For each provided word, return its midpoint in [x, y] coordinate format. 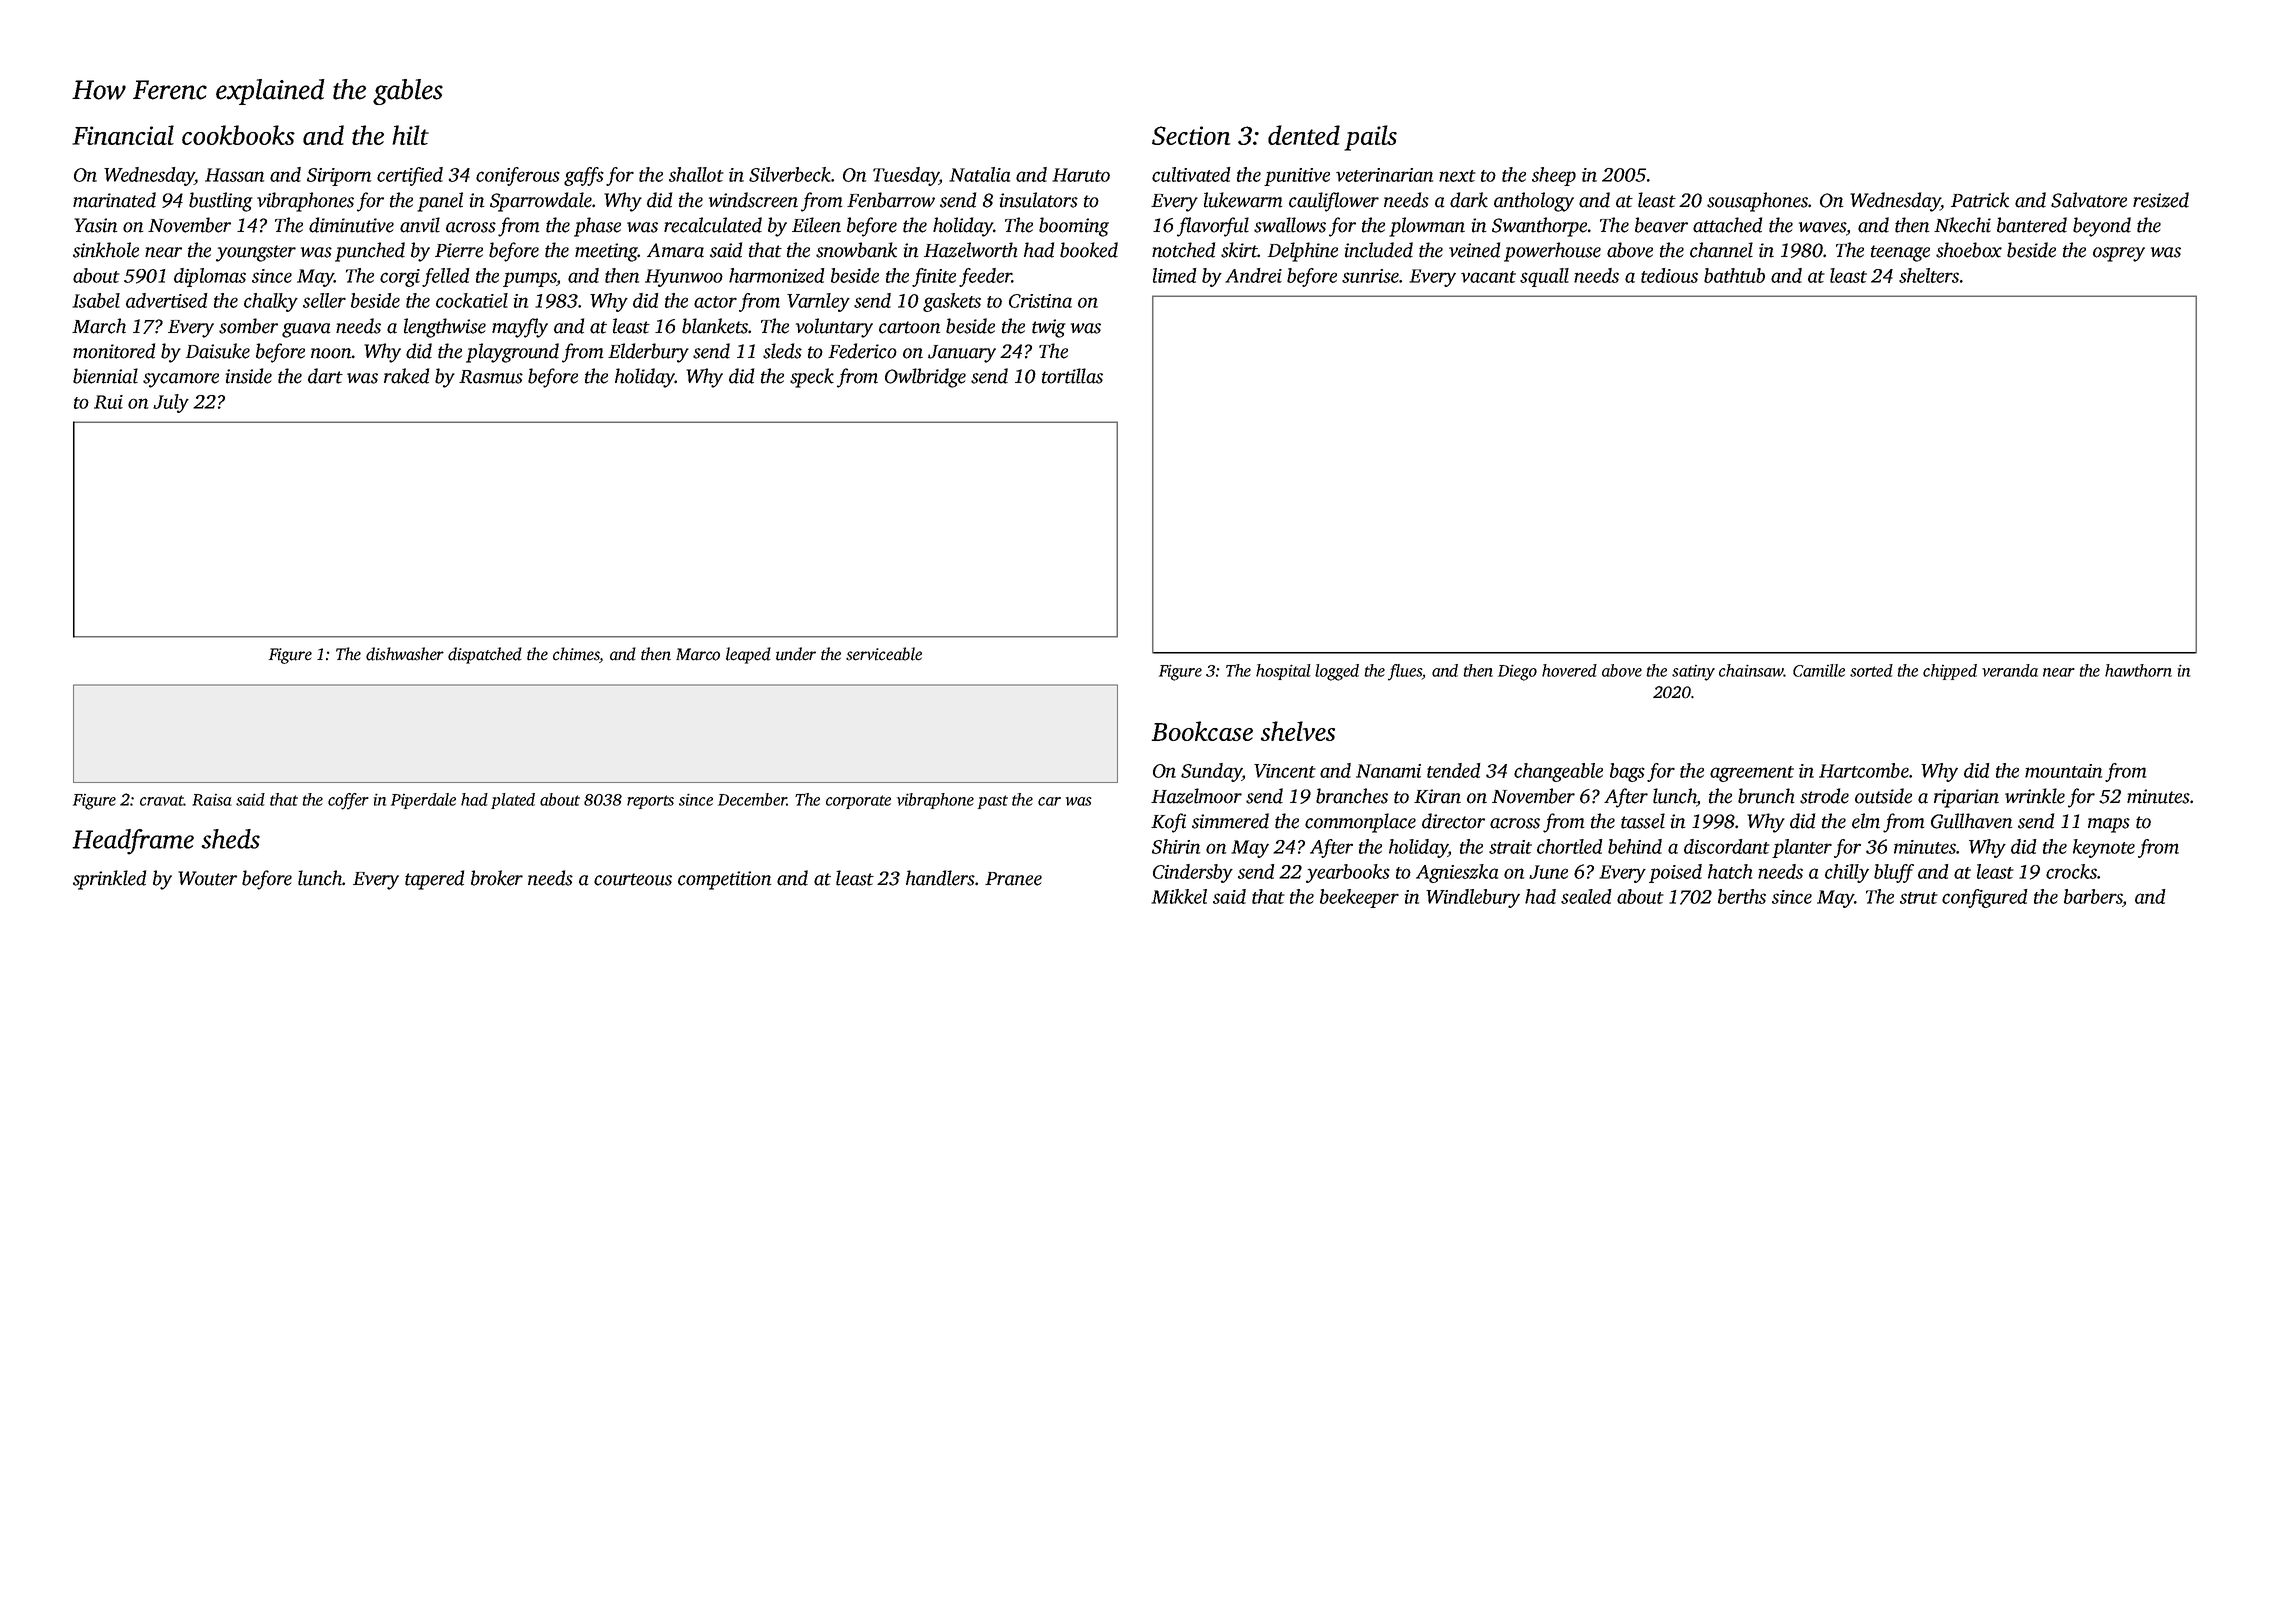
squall [1544, 277]
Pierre [459, 250]
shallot [696, 174]
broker [497, 878]
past [993, 802]
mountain [2063, 771]
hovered [1569, 670]
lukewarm [1243, 200]
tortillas [1072, 376]
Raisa [212, 800]
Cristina [1040, 301]
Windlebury [1473, 898]
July [171, 403]
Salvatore [2089, 200]
